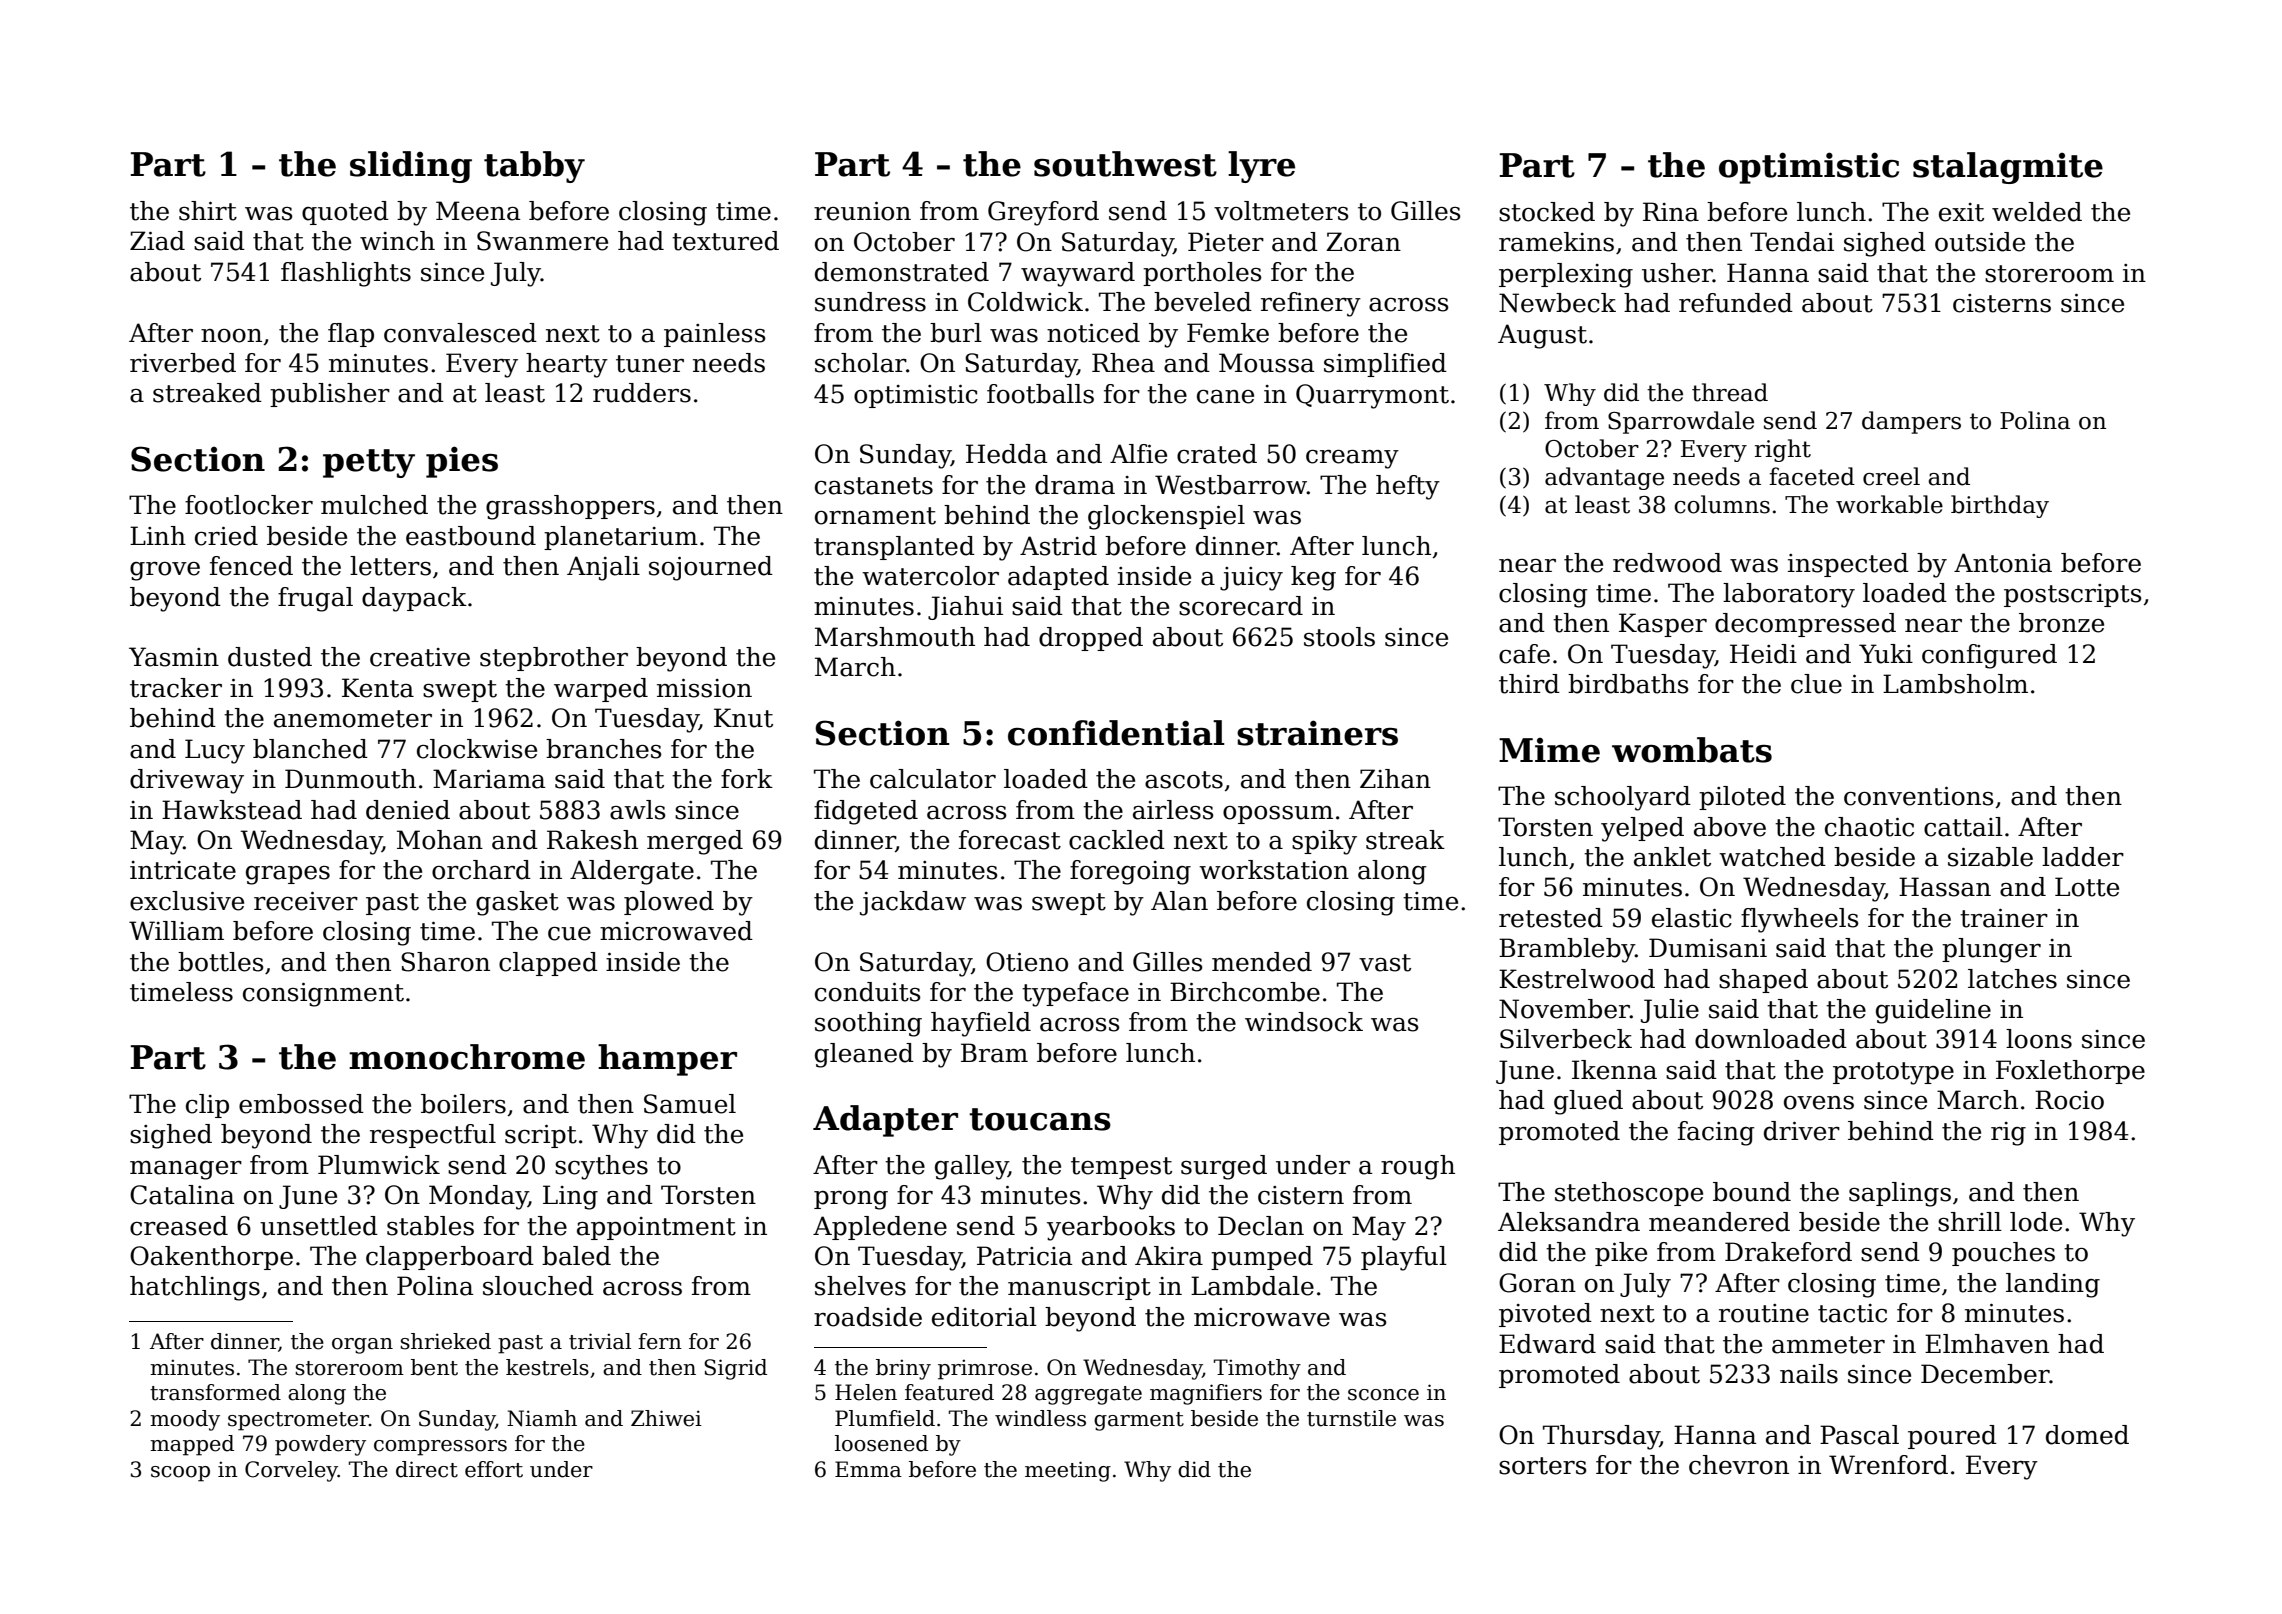 This image has height=1614, width=2282. Describe the element at coordinates (542, 241) in the image. I see `Swanmere` at that location.
